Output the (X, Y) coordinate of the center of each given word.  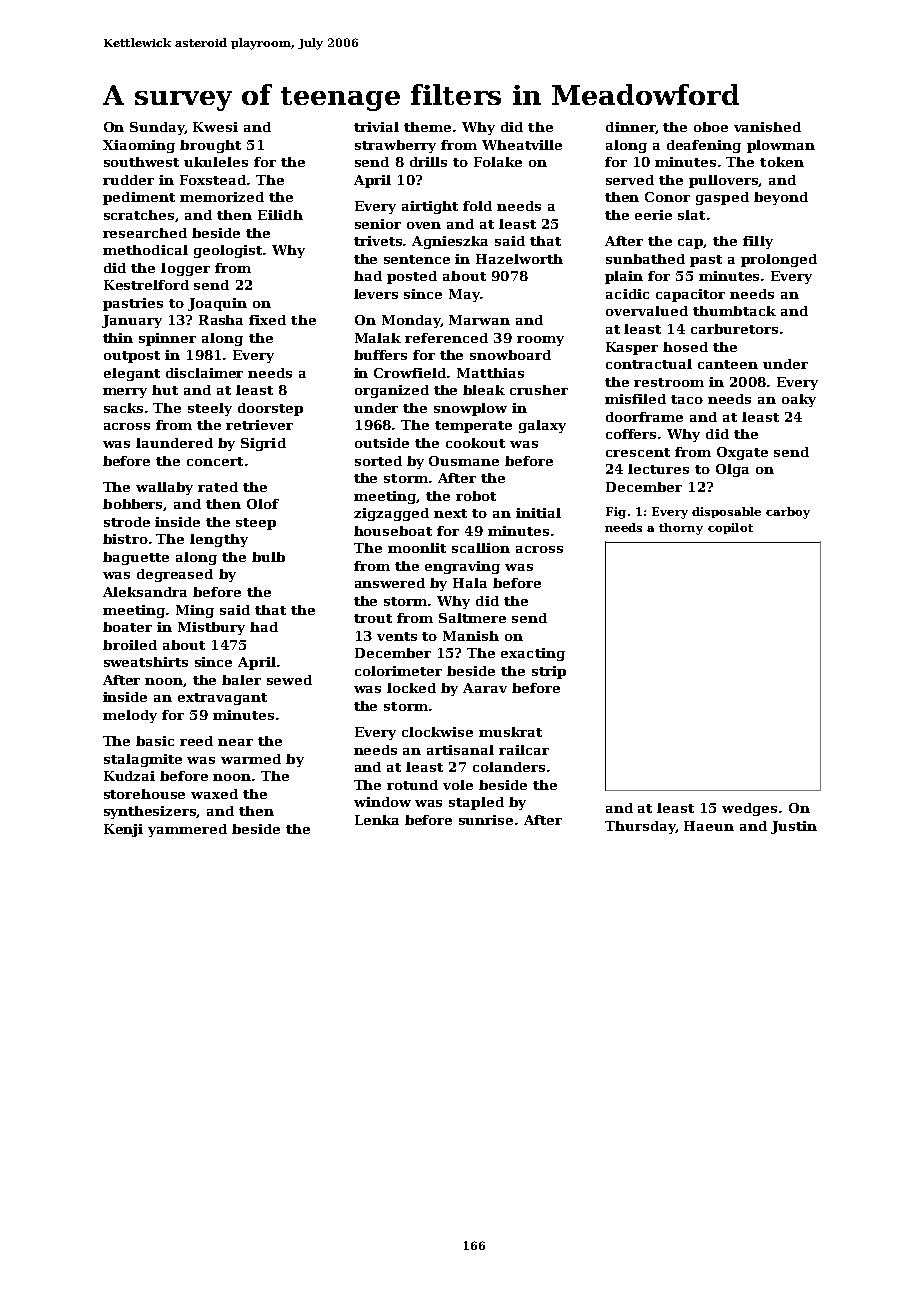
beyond (781, 198)
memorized (222, 197)
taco (687, 399)
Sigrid (263, 444)
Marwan (479, 320)
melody (130, 716)
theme (427, 127)
